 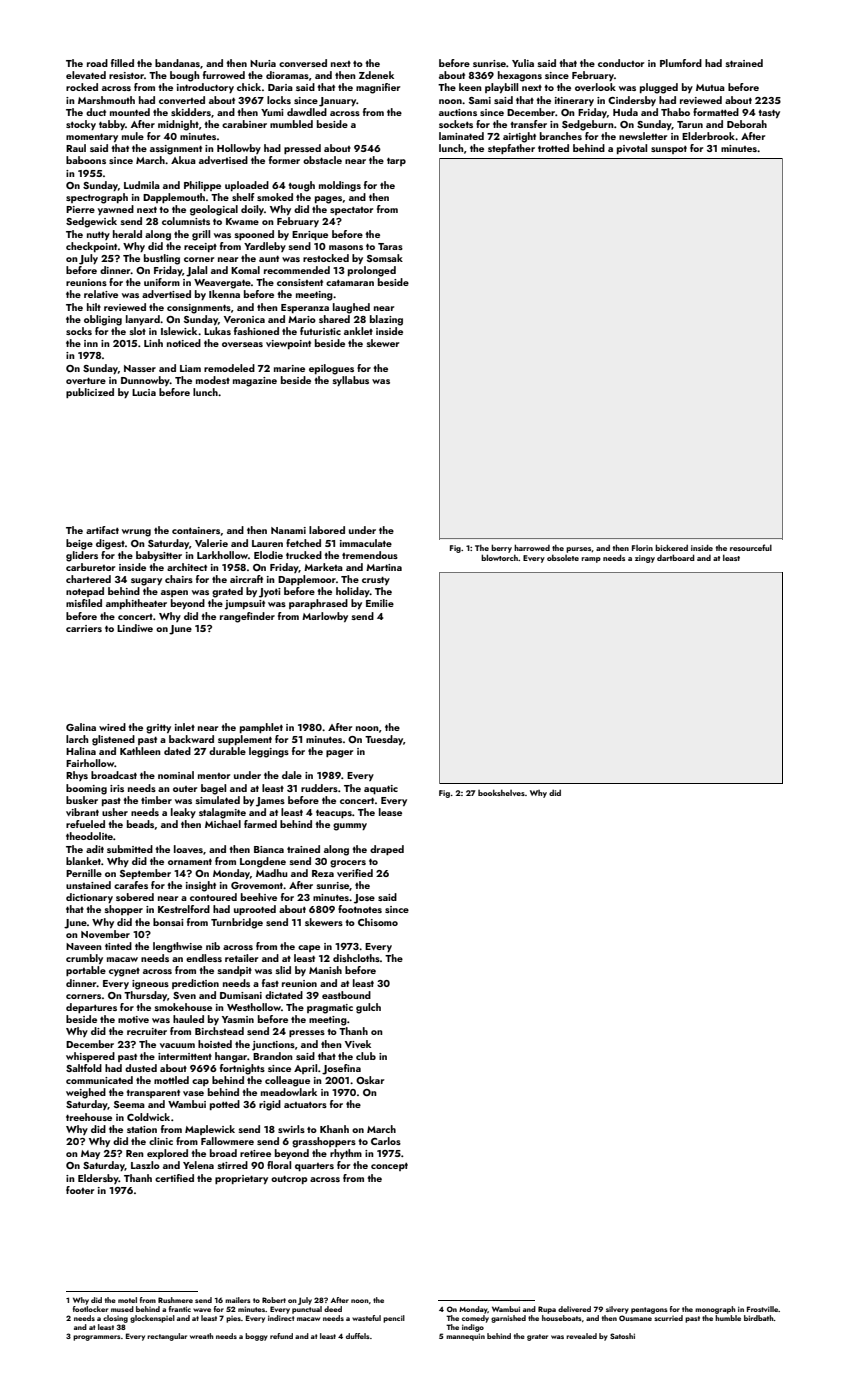 I want to click on resourceful, so click(x=751, y=547).
